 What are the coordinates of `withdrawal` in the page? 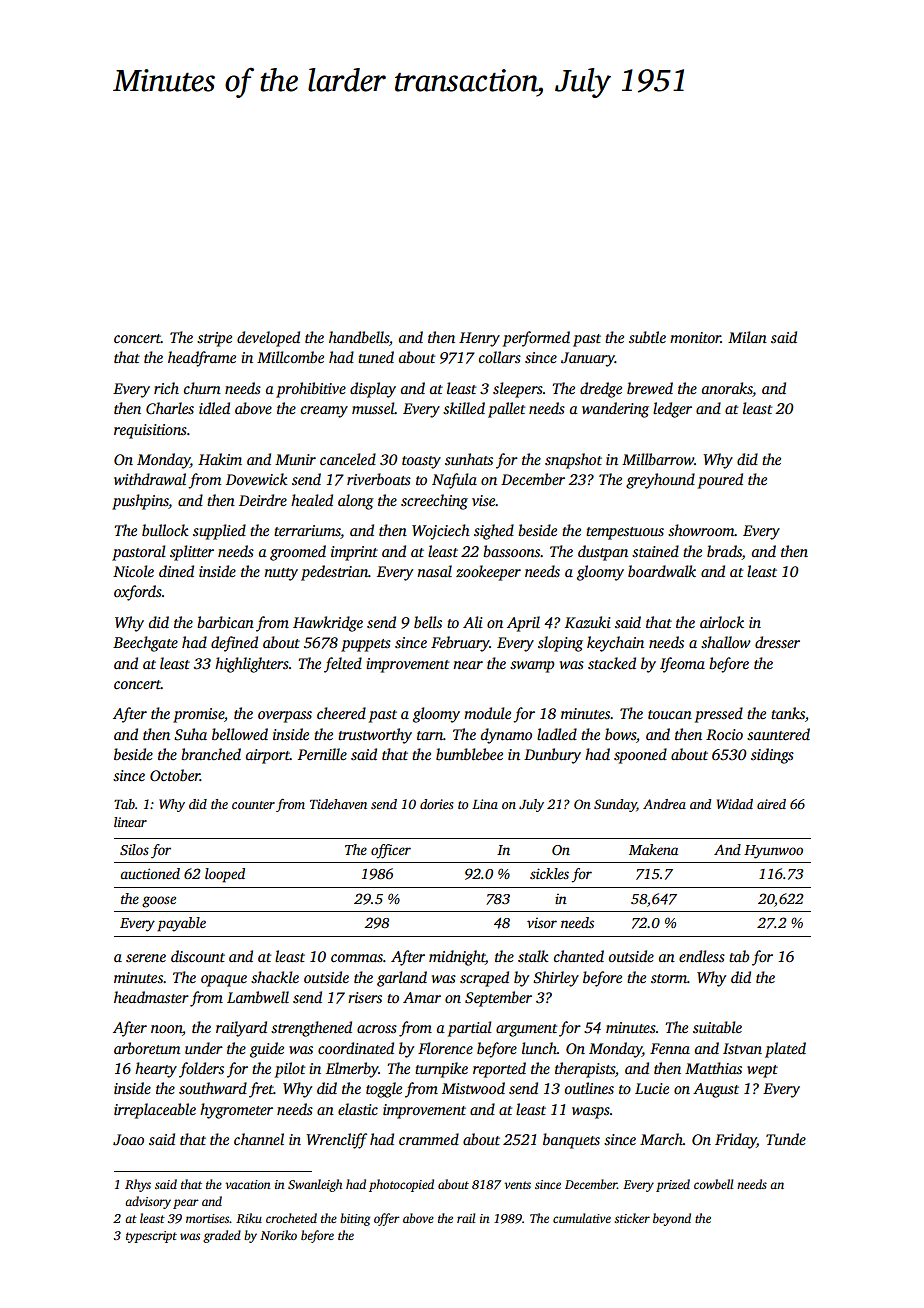 It's located at (150, 479).
